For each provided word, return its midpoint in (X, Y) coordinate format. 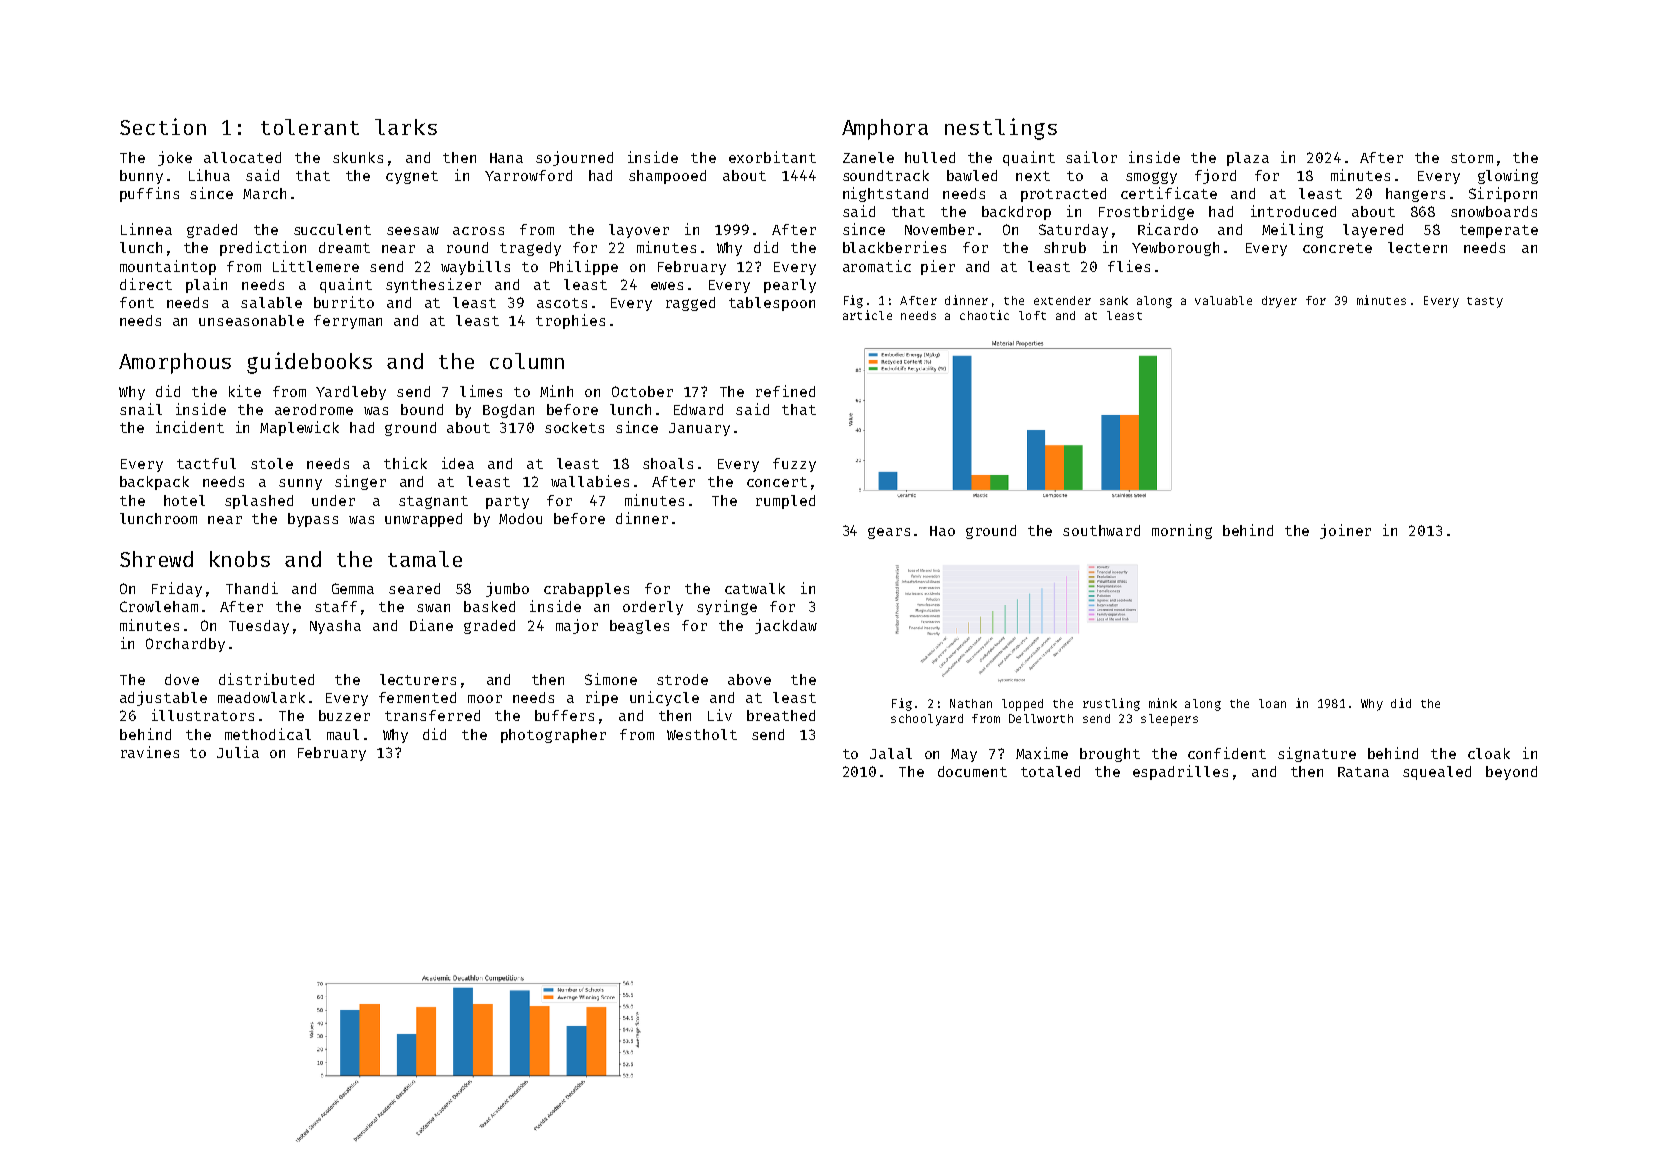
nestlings (1001, 129)
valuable (1223, 300)
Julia (238, 752)
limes (481, 391)
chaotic (984, 315)
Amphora (885, 129)
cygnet (412, 177)
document (972, 771)
